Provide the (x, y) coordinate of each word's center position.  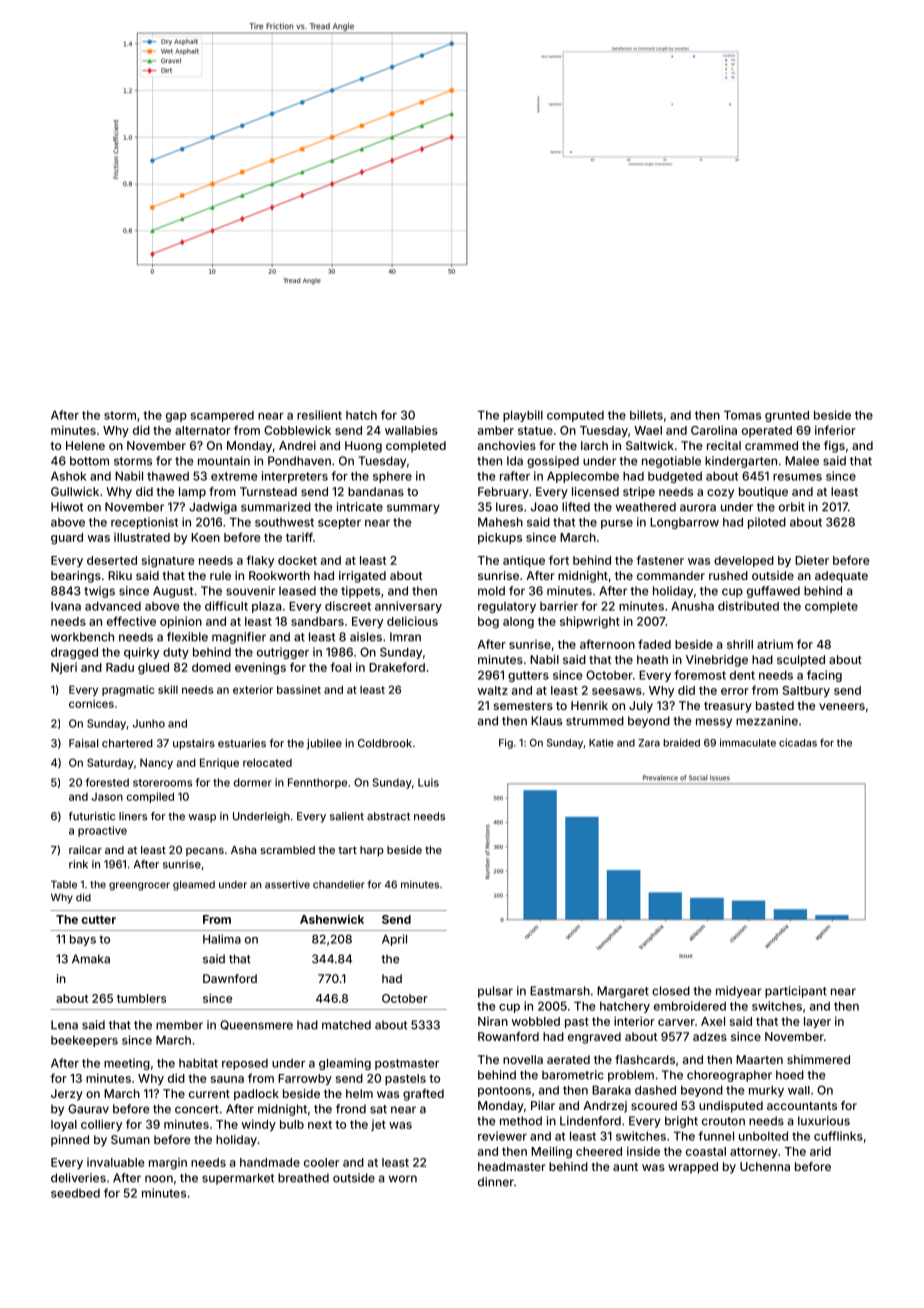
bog (488, 623)
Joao (544, 507)
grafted (423, 1095)
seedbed (75, 1193)
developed (744, 561)
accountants (802, 1106)
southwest (284, 522)
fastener (660, 560)
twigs (99, 592)
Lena (64, 1025)
